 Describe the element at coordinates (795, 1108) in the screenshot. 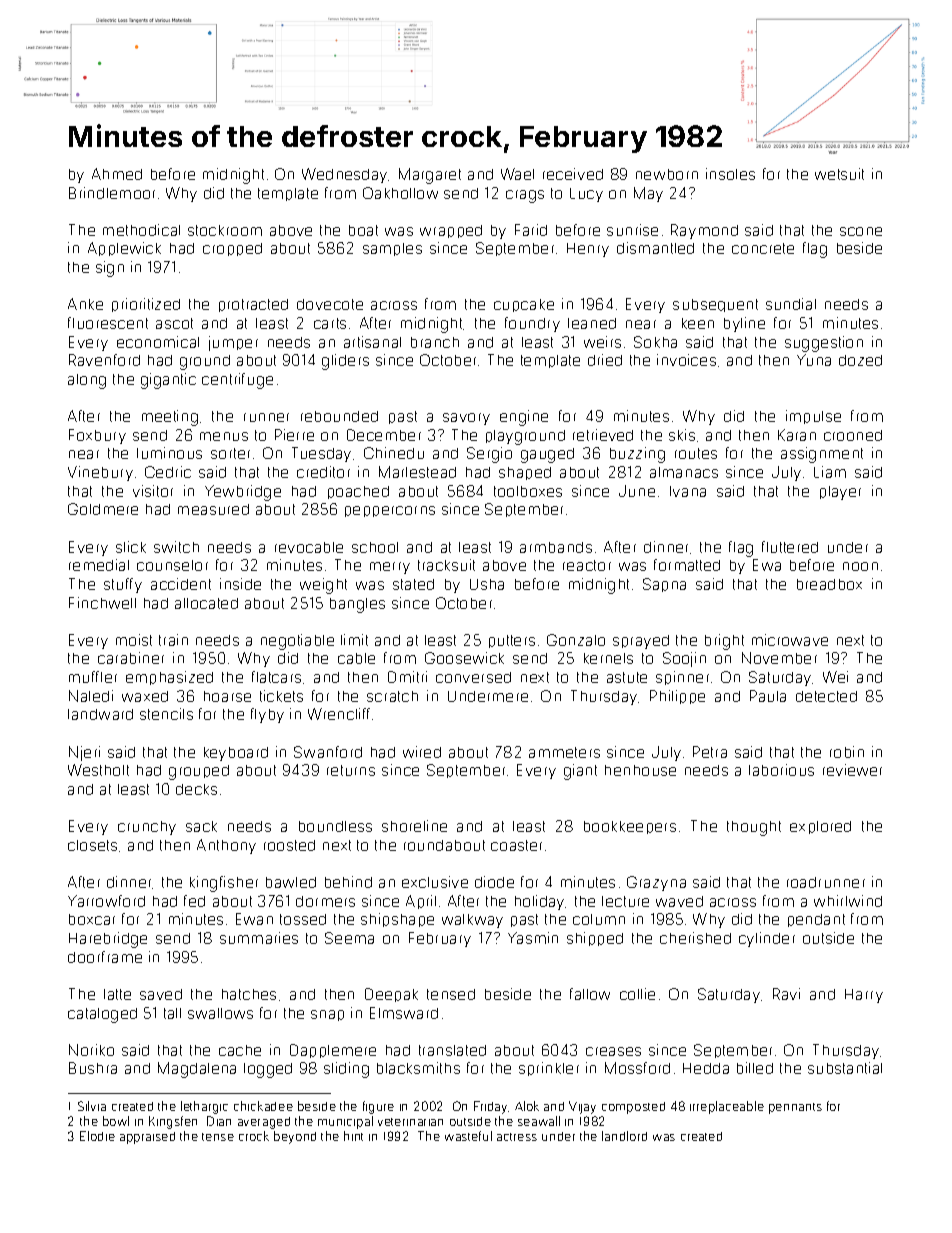

I see `pennants` at that location.
